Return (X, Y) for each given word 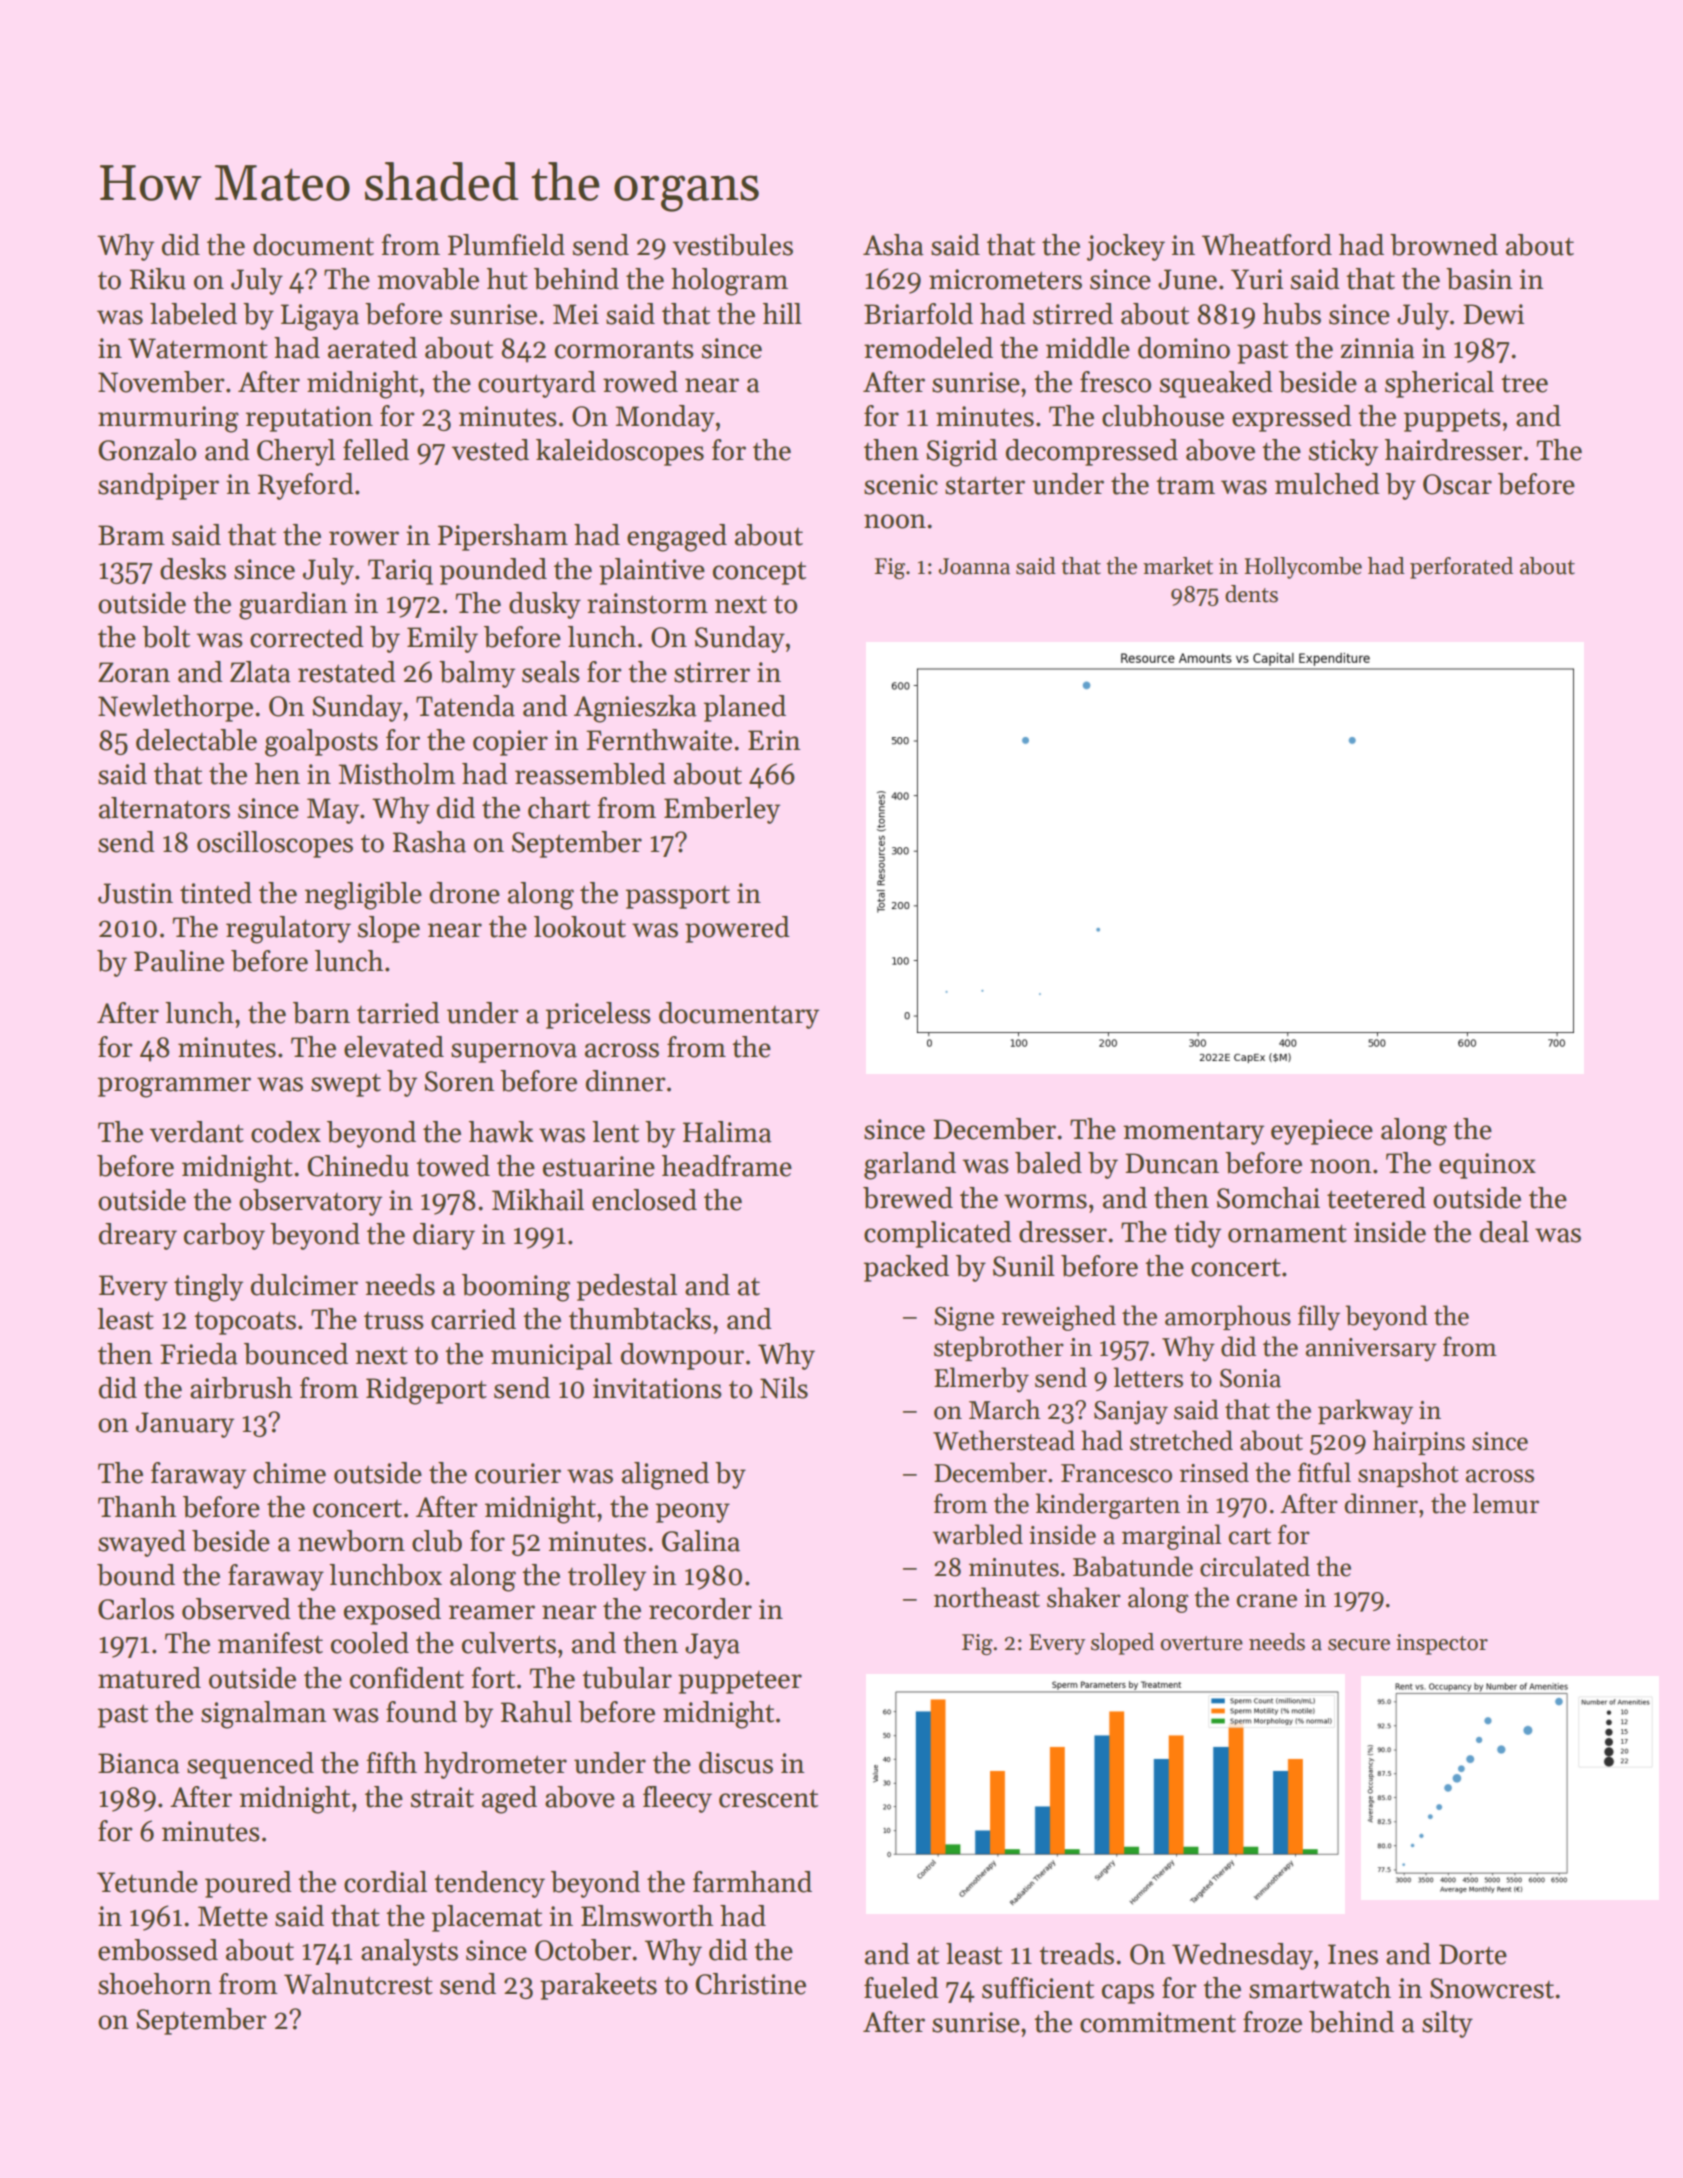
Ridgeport (426, 1391)
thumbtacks (640, 1319)
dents (1251, 594)
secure (1359, 1645)
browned (1444, 245)
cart (1249, 1536)
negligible (363, 896)
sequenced (250, 1765)
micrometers (1005, 279)
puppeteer (740, 1682)
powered (737, 929)
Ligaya (320, 317)
